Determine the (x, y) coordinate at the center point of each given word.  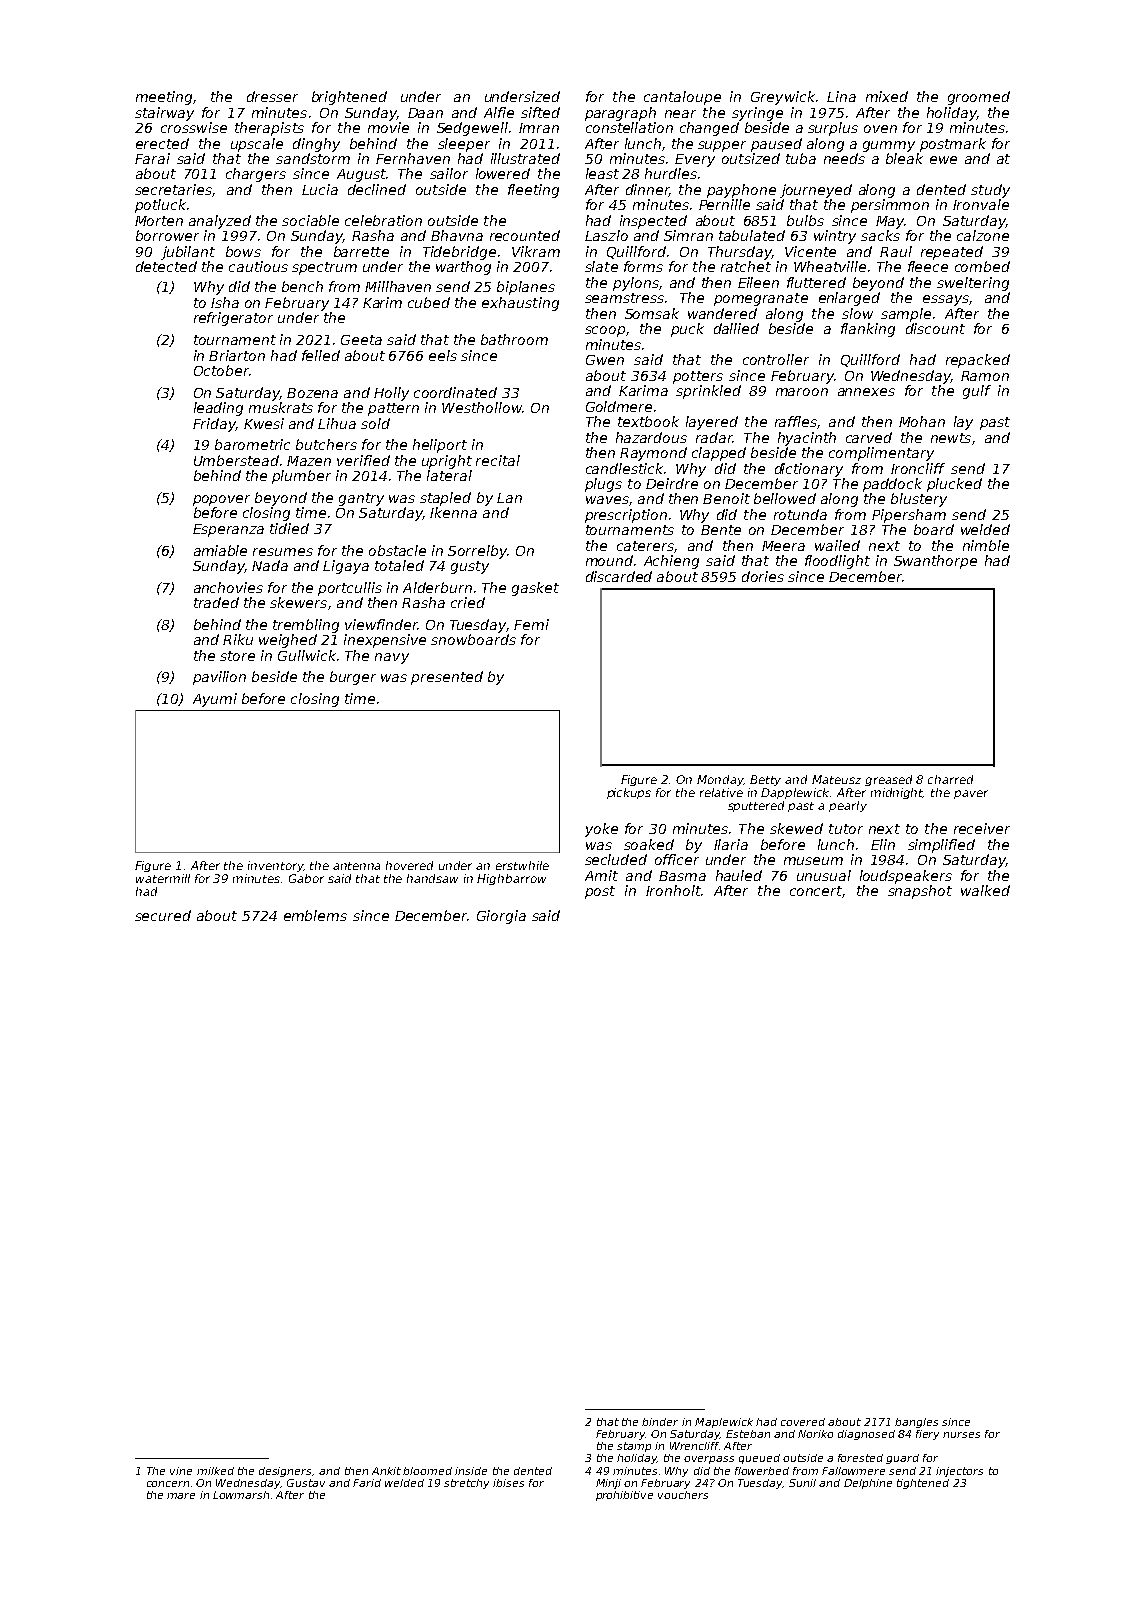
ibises (508, 1483)
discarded (619, 576)
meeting (164, 98)
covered (803, 1422)
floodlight (837, 562)
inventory (275, 866)
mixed (887, 96)
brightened (349, 98)
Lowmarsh (241, 1495)
